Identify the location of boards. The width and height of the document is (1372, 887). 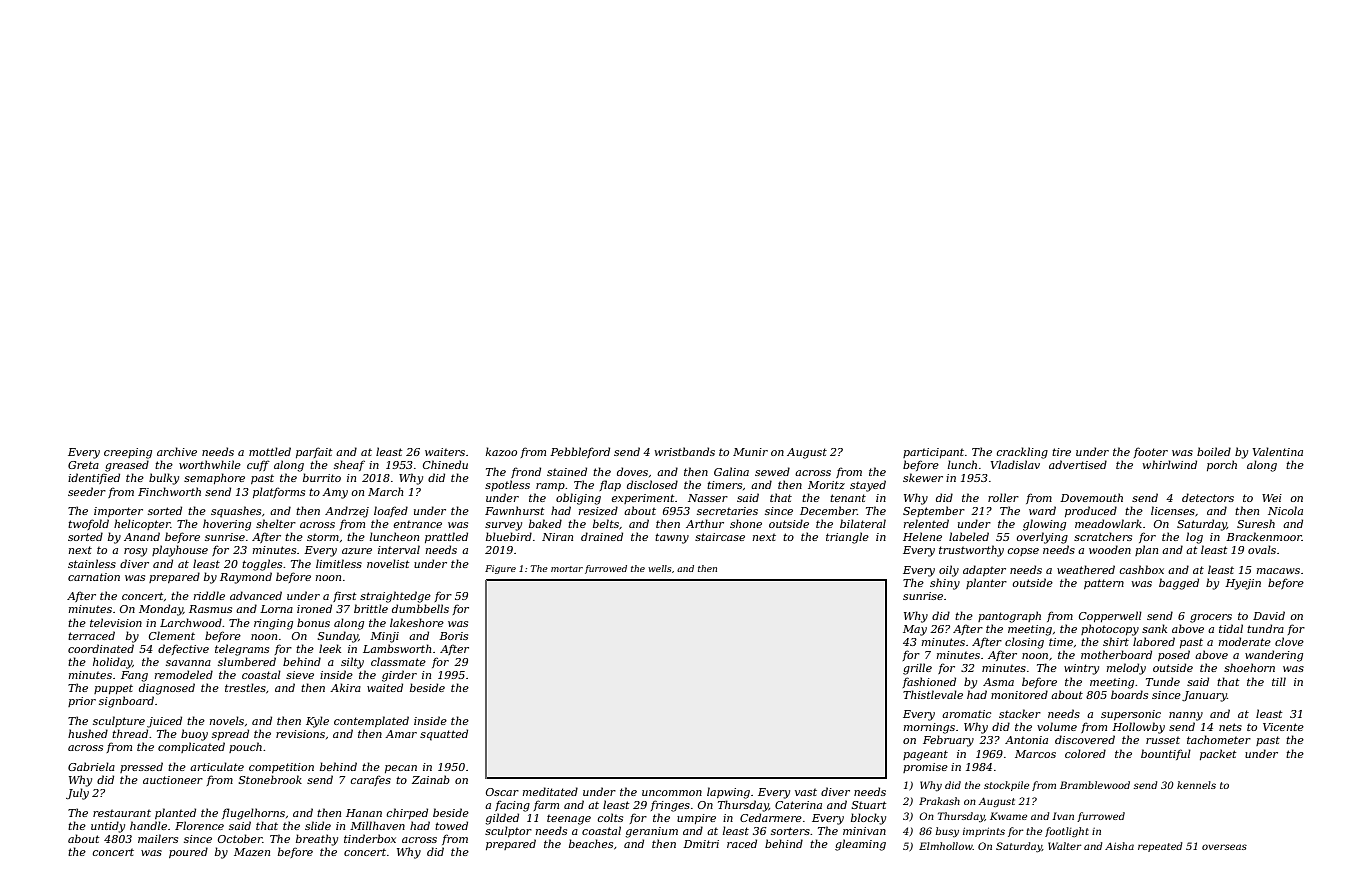
(1129, 694).
